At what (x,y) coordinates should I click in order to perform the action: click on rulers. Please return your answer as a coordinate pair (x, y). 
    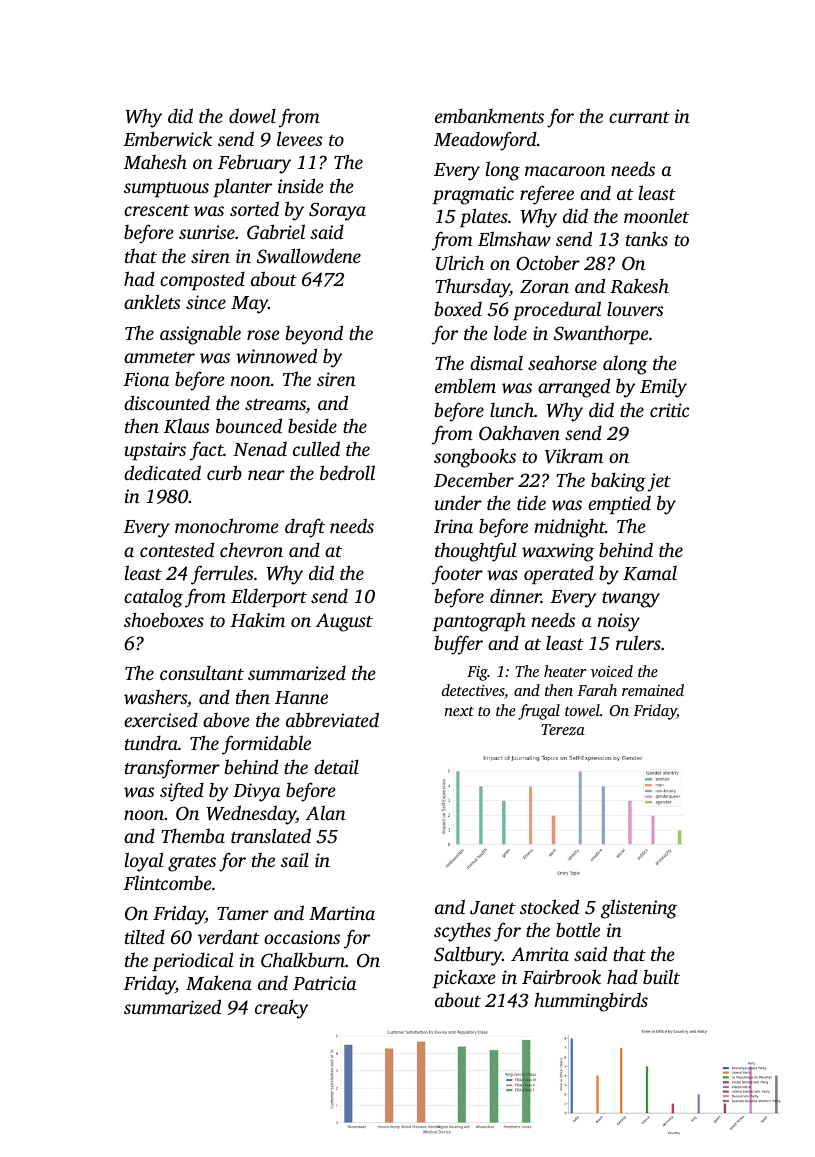
    Looking at the image, I should click on (638, 642).
